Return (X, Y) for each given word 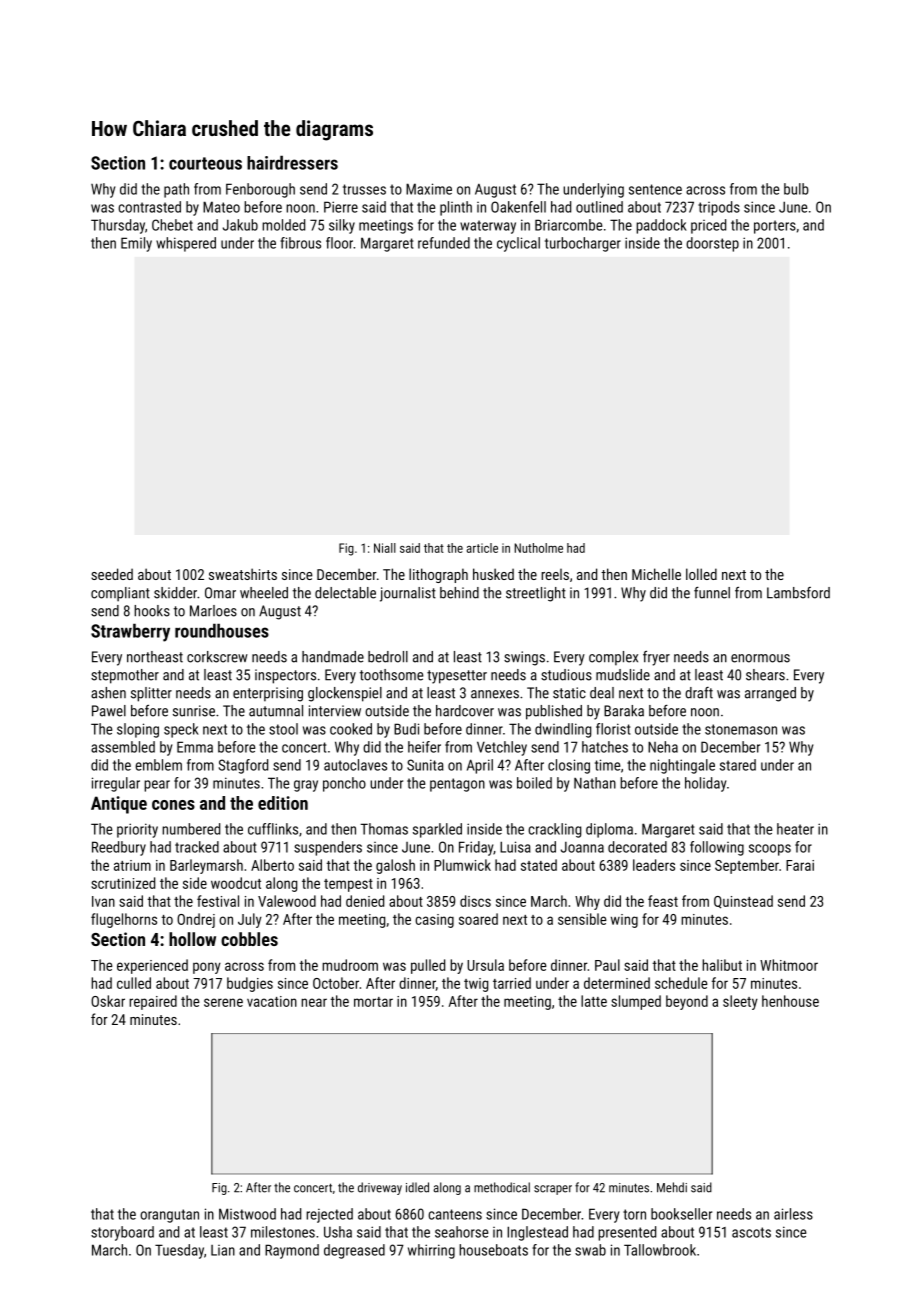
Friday (476, 848)
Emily (136, 244)
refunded (444, 243)
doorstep (712, 244)
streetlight (536, 594)
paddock (661, 226)
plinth (456, 208)
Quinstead (743, 902)
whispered (186, 244)
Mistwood (247, 1214)
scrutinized (123, 883)
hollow (192, 939)
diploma (609, 830)
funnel (712, 593)
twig (476, 985)
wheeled (264, 593)
